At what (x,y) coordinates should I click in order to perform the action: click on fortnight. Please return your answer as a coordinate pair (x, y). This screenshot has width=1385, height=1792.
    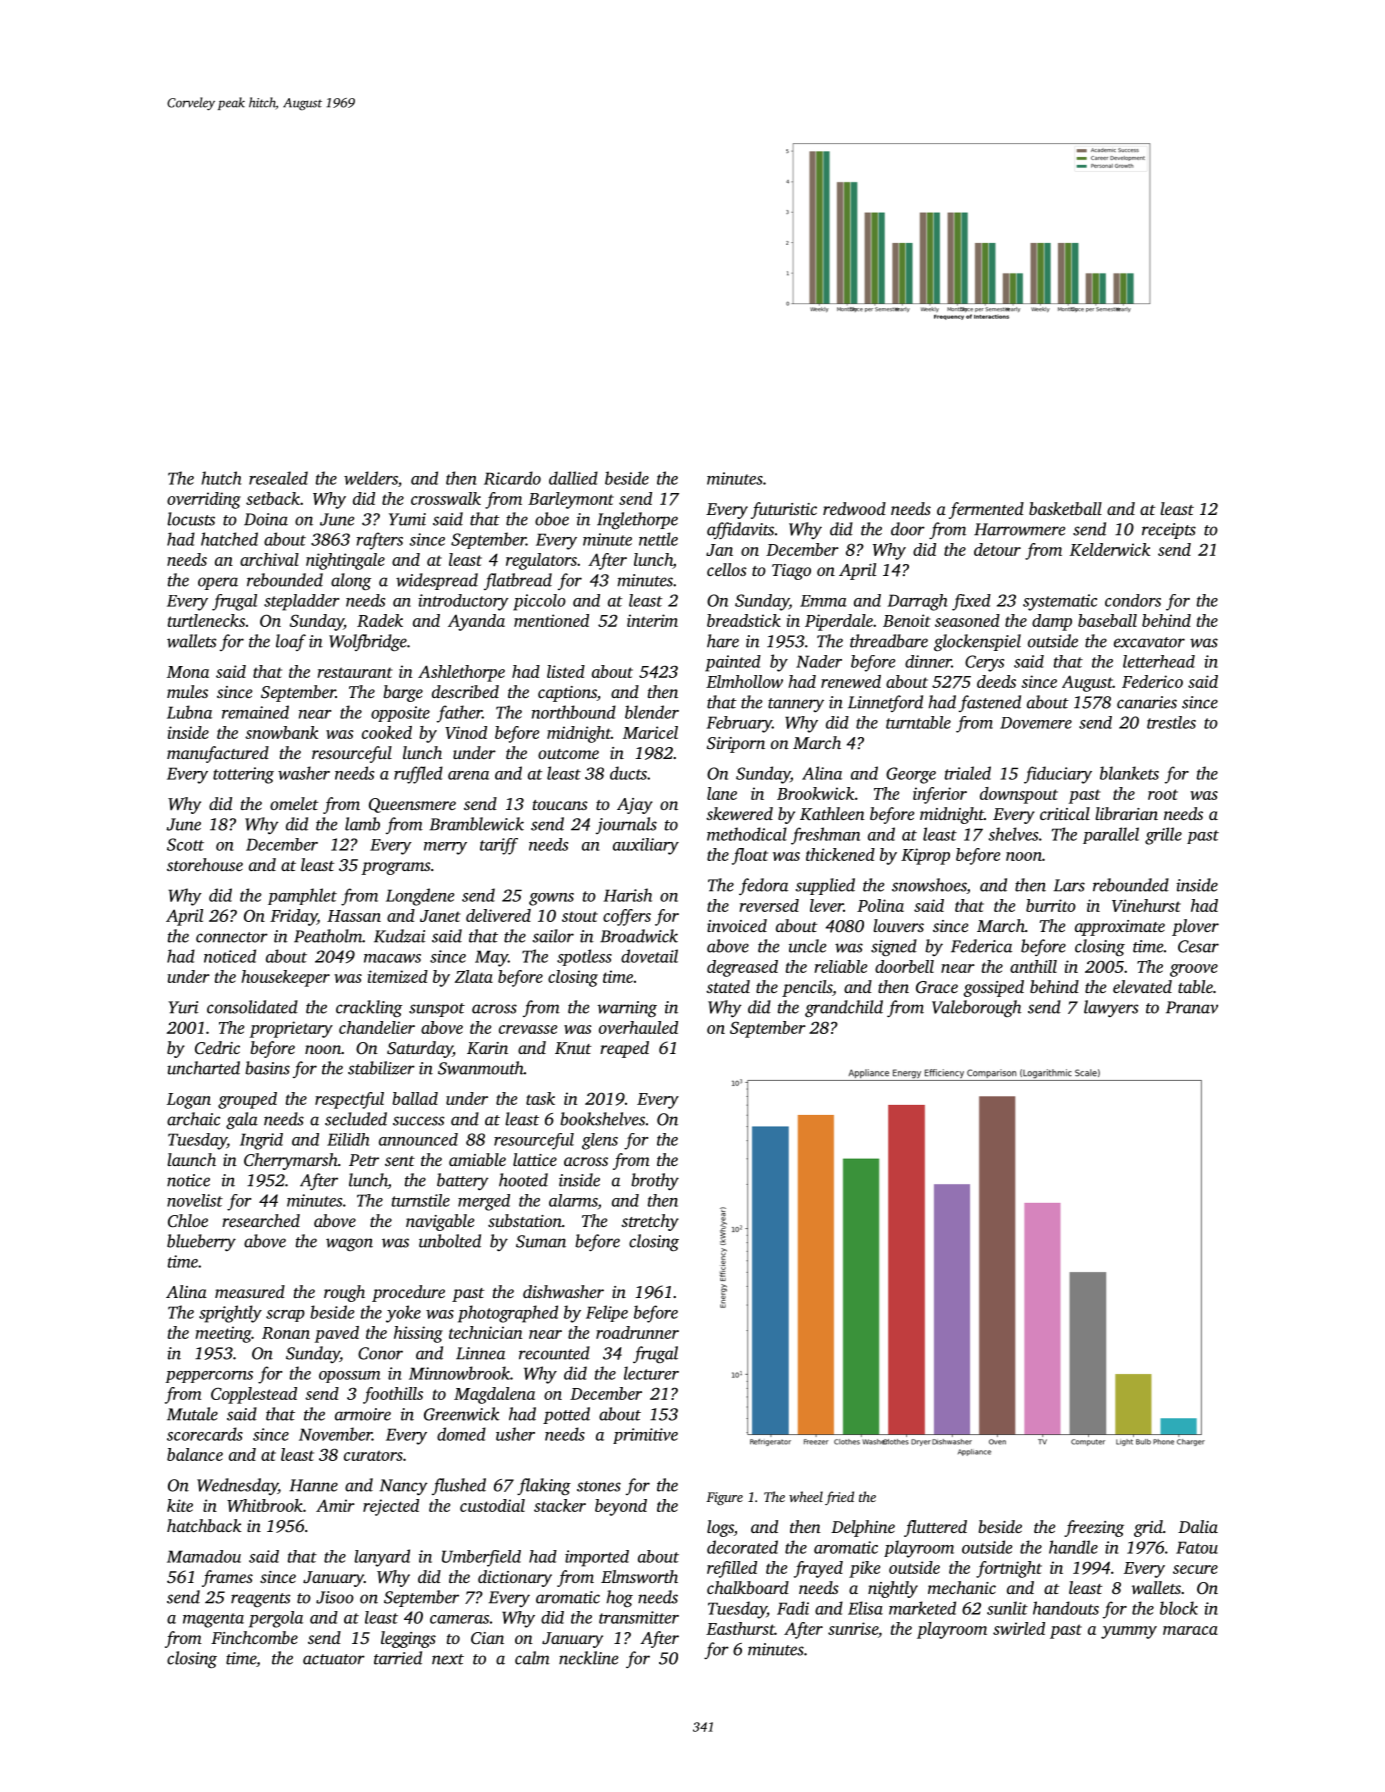
    Looking at the image, I should click on (1009, 1569).
